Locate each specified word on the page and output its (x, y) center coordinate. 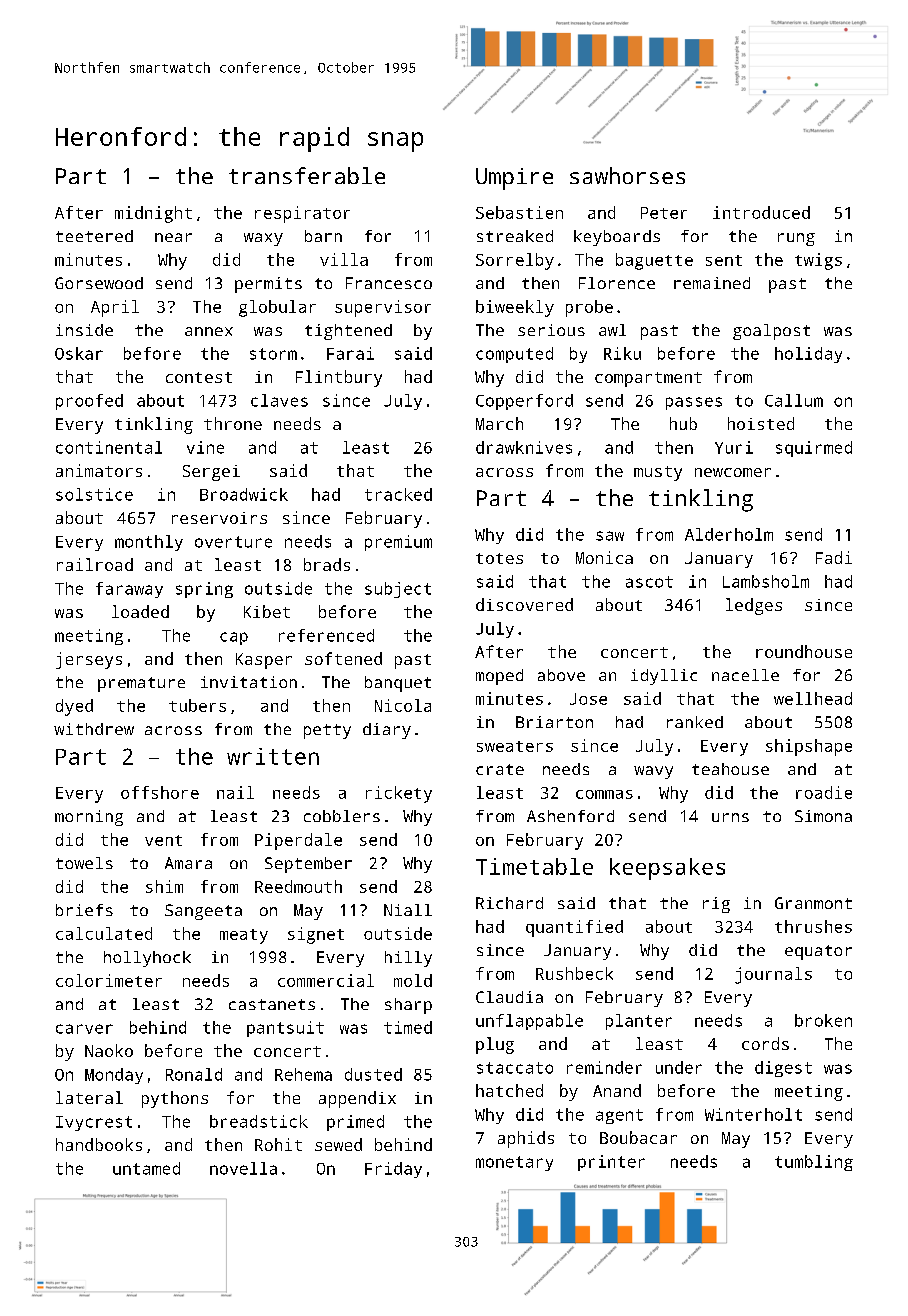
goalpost (771, 332)
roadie (824, 792)
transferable (307, 175)
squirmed (814, 449)
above (561, 675)
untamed (146, 1168)
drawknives (524, 447)
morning (89, 818)
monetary (514, 1163)
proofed (89, 402)
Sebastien (519, 212)
